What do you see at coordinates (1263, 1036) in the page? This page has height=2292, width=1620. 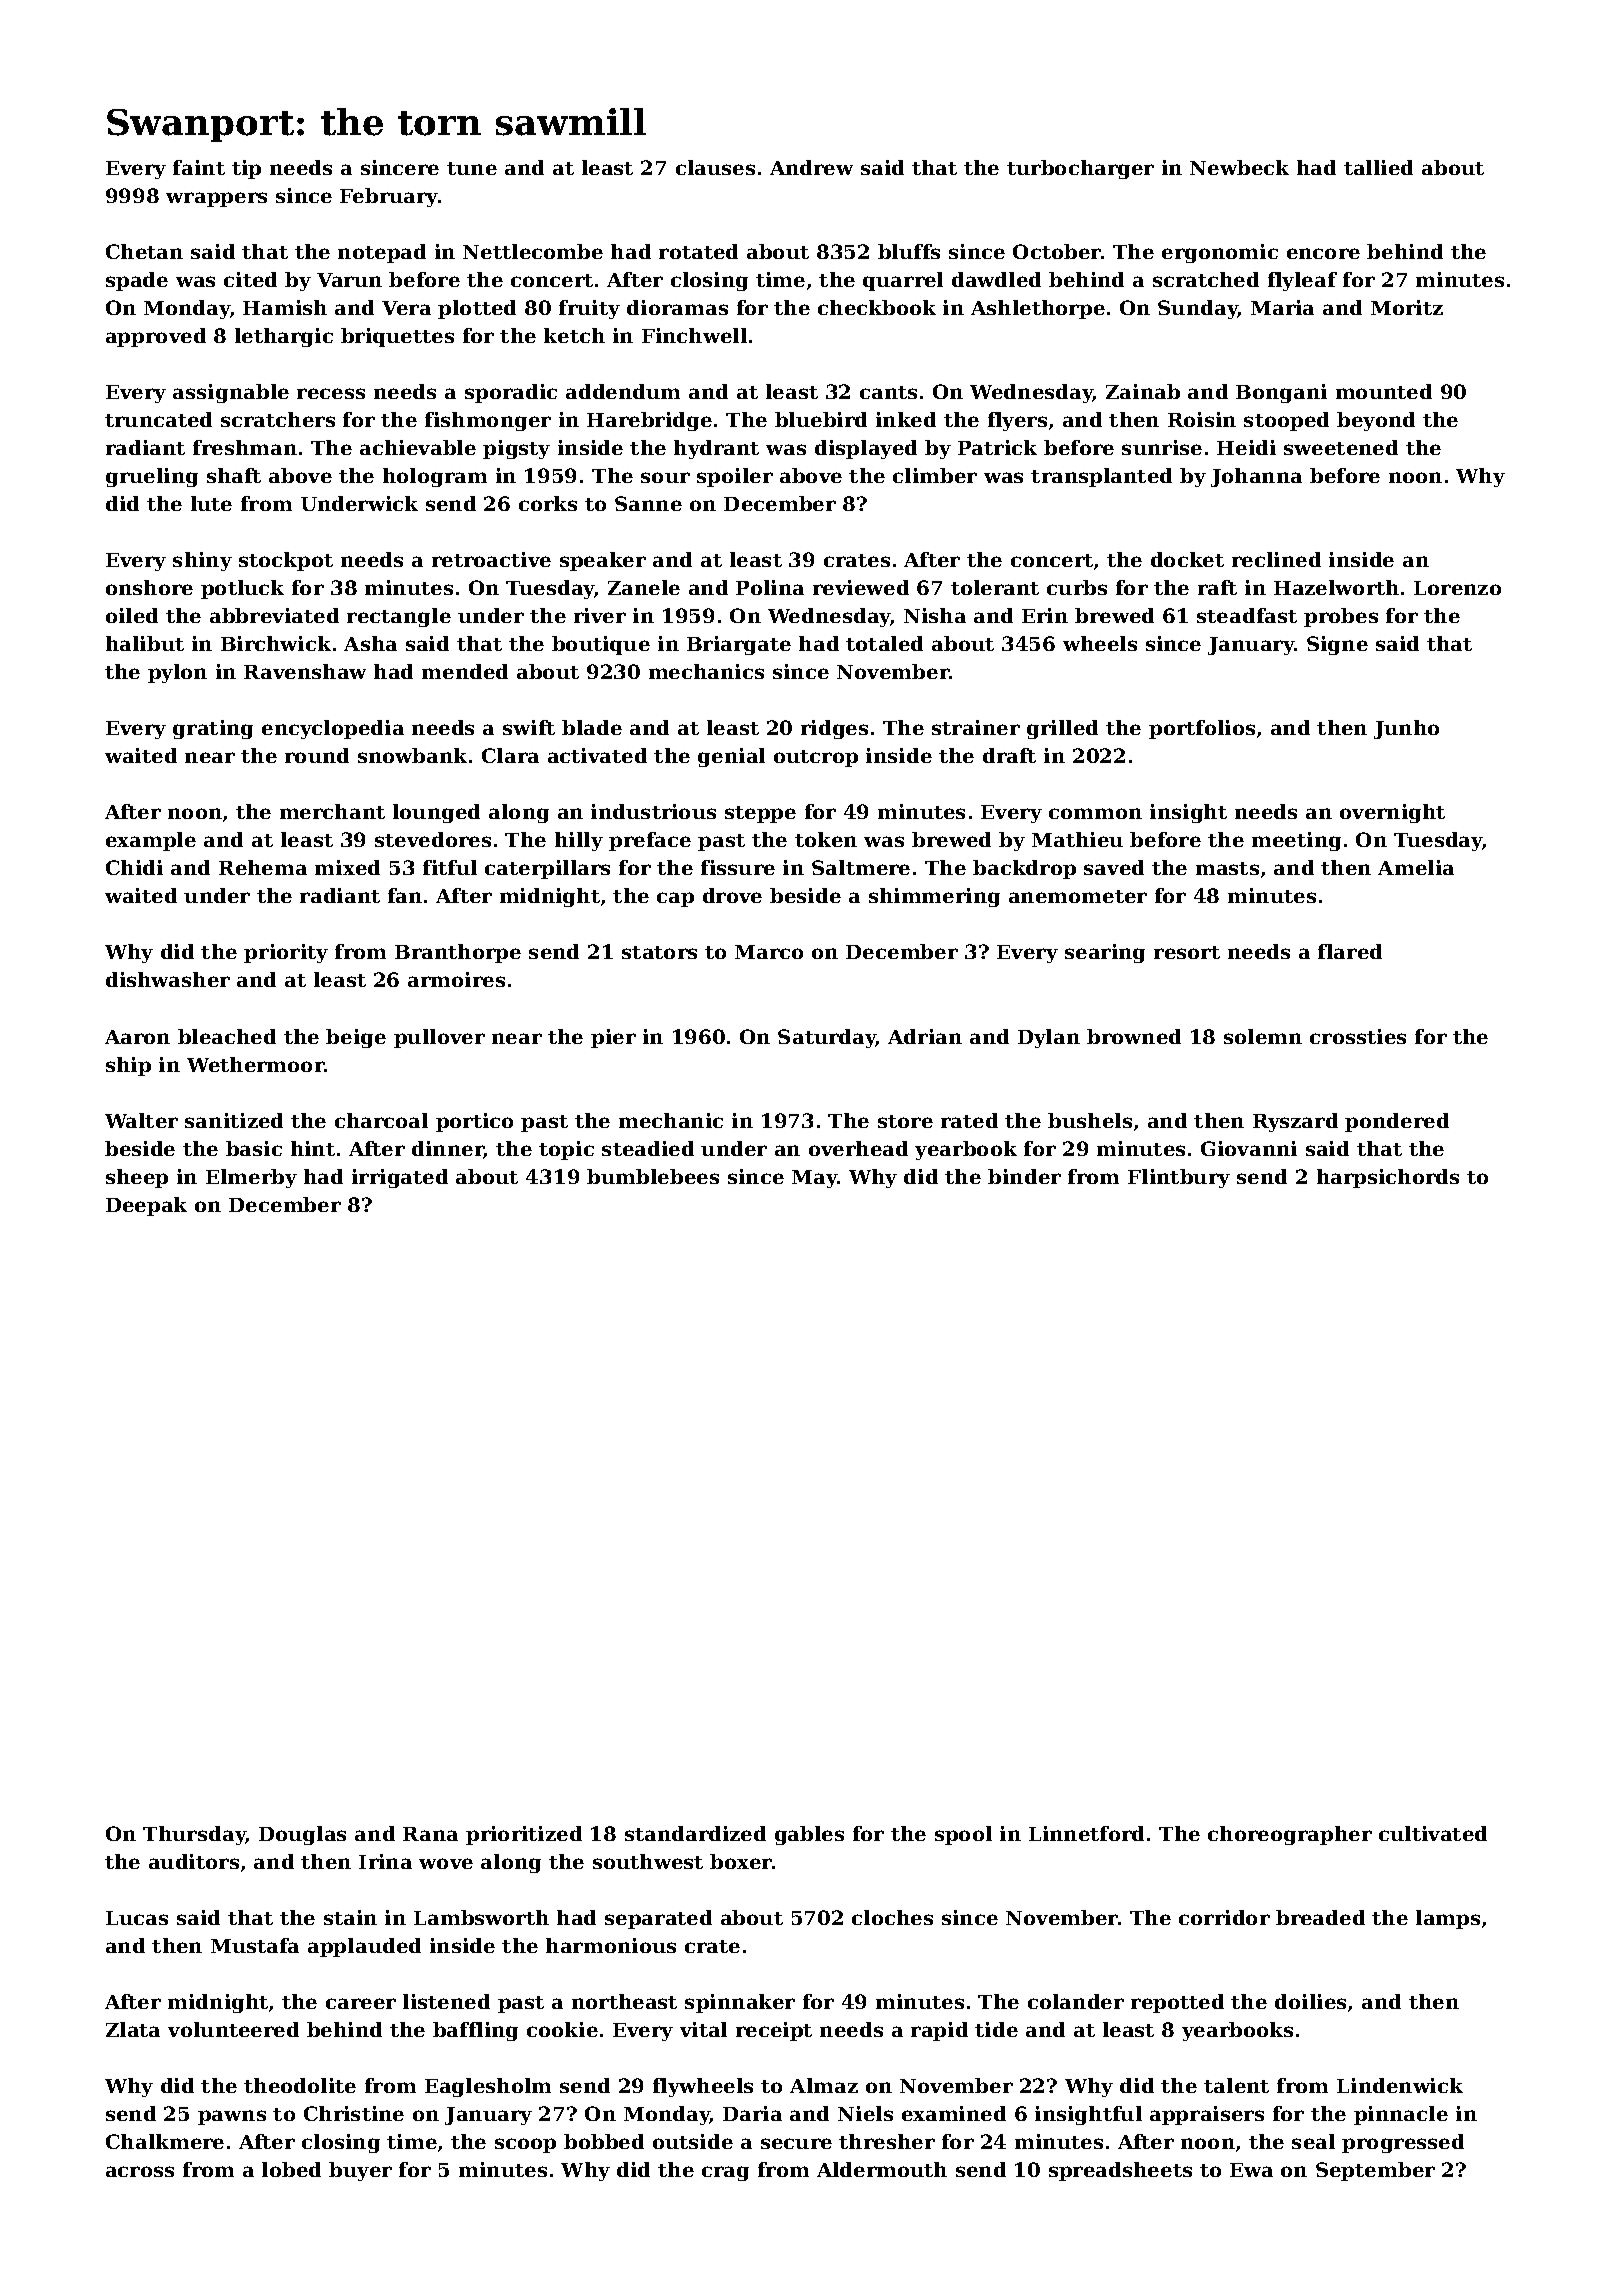 I see `solemn` at bounding box center [1263, 1036].
